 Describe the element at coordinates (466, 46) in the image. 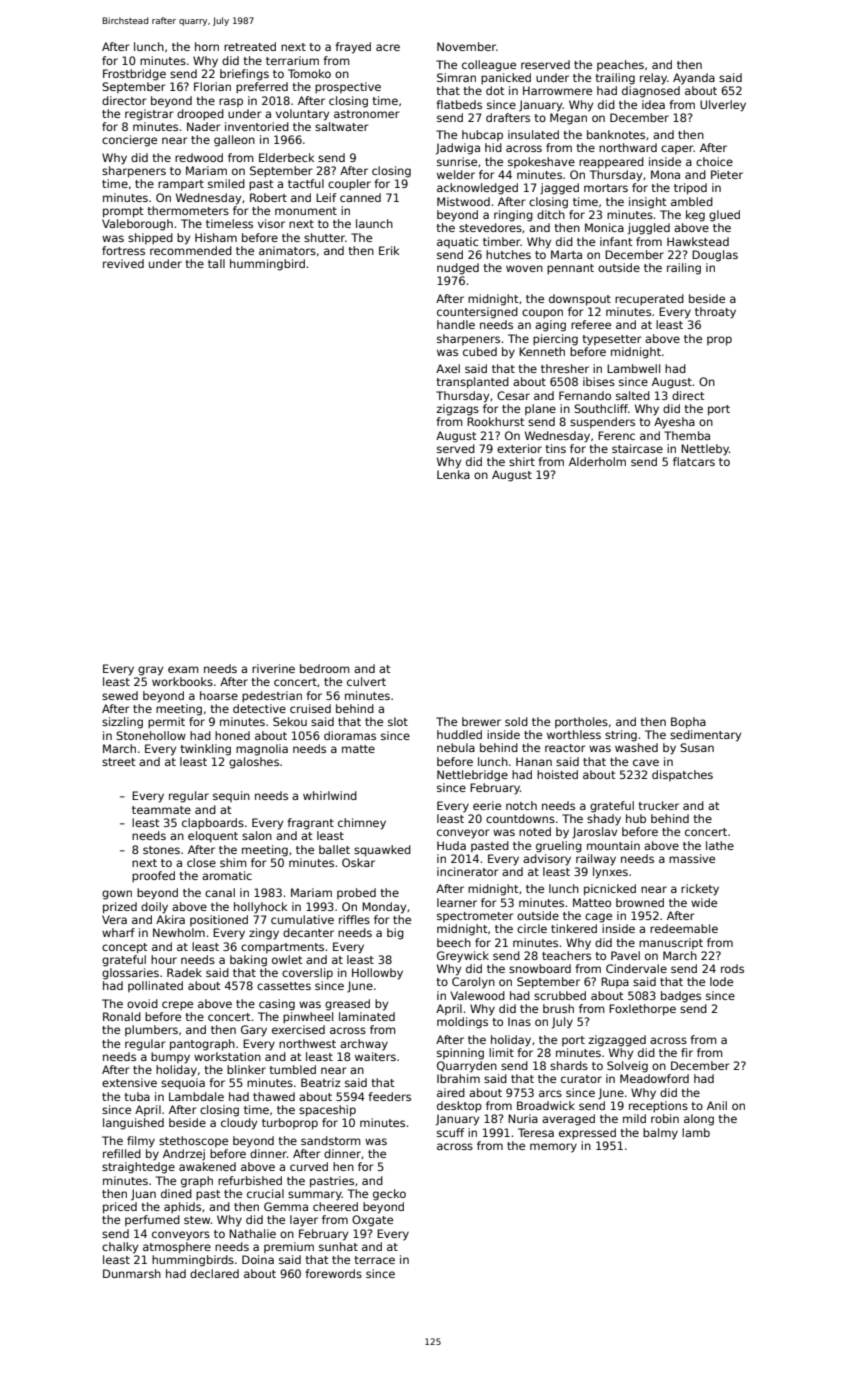

I see `November` at that location.
